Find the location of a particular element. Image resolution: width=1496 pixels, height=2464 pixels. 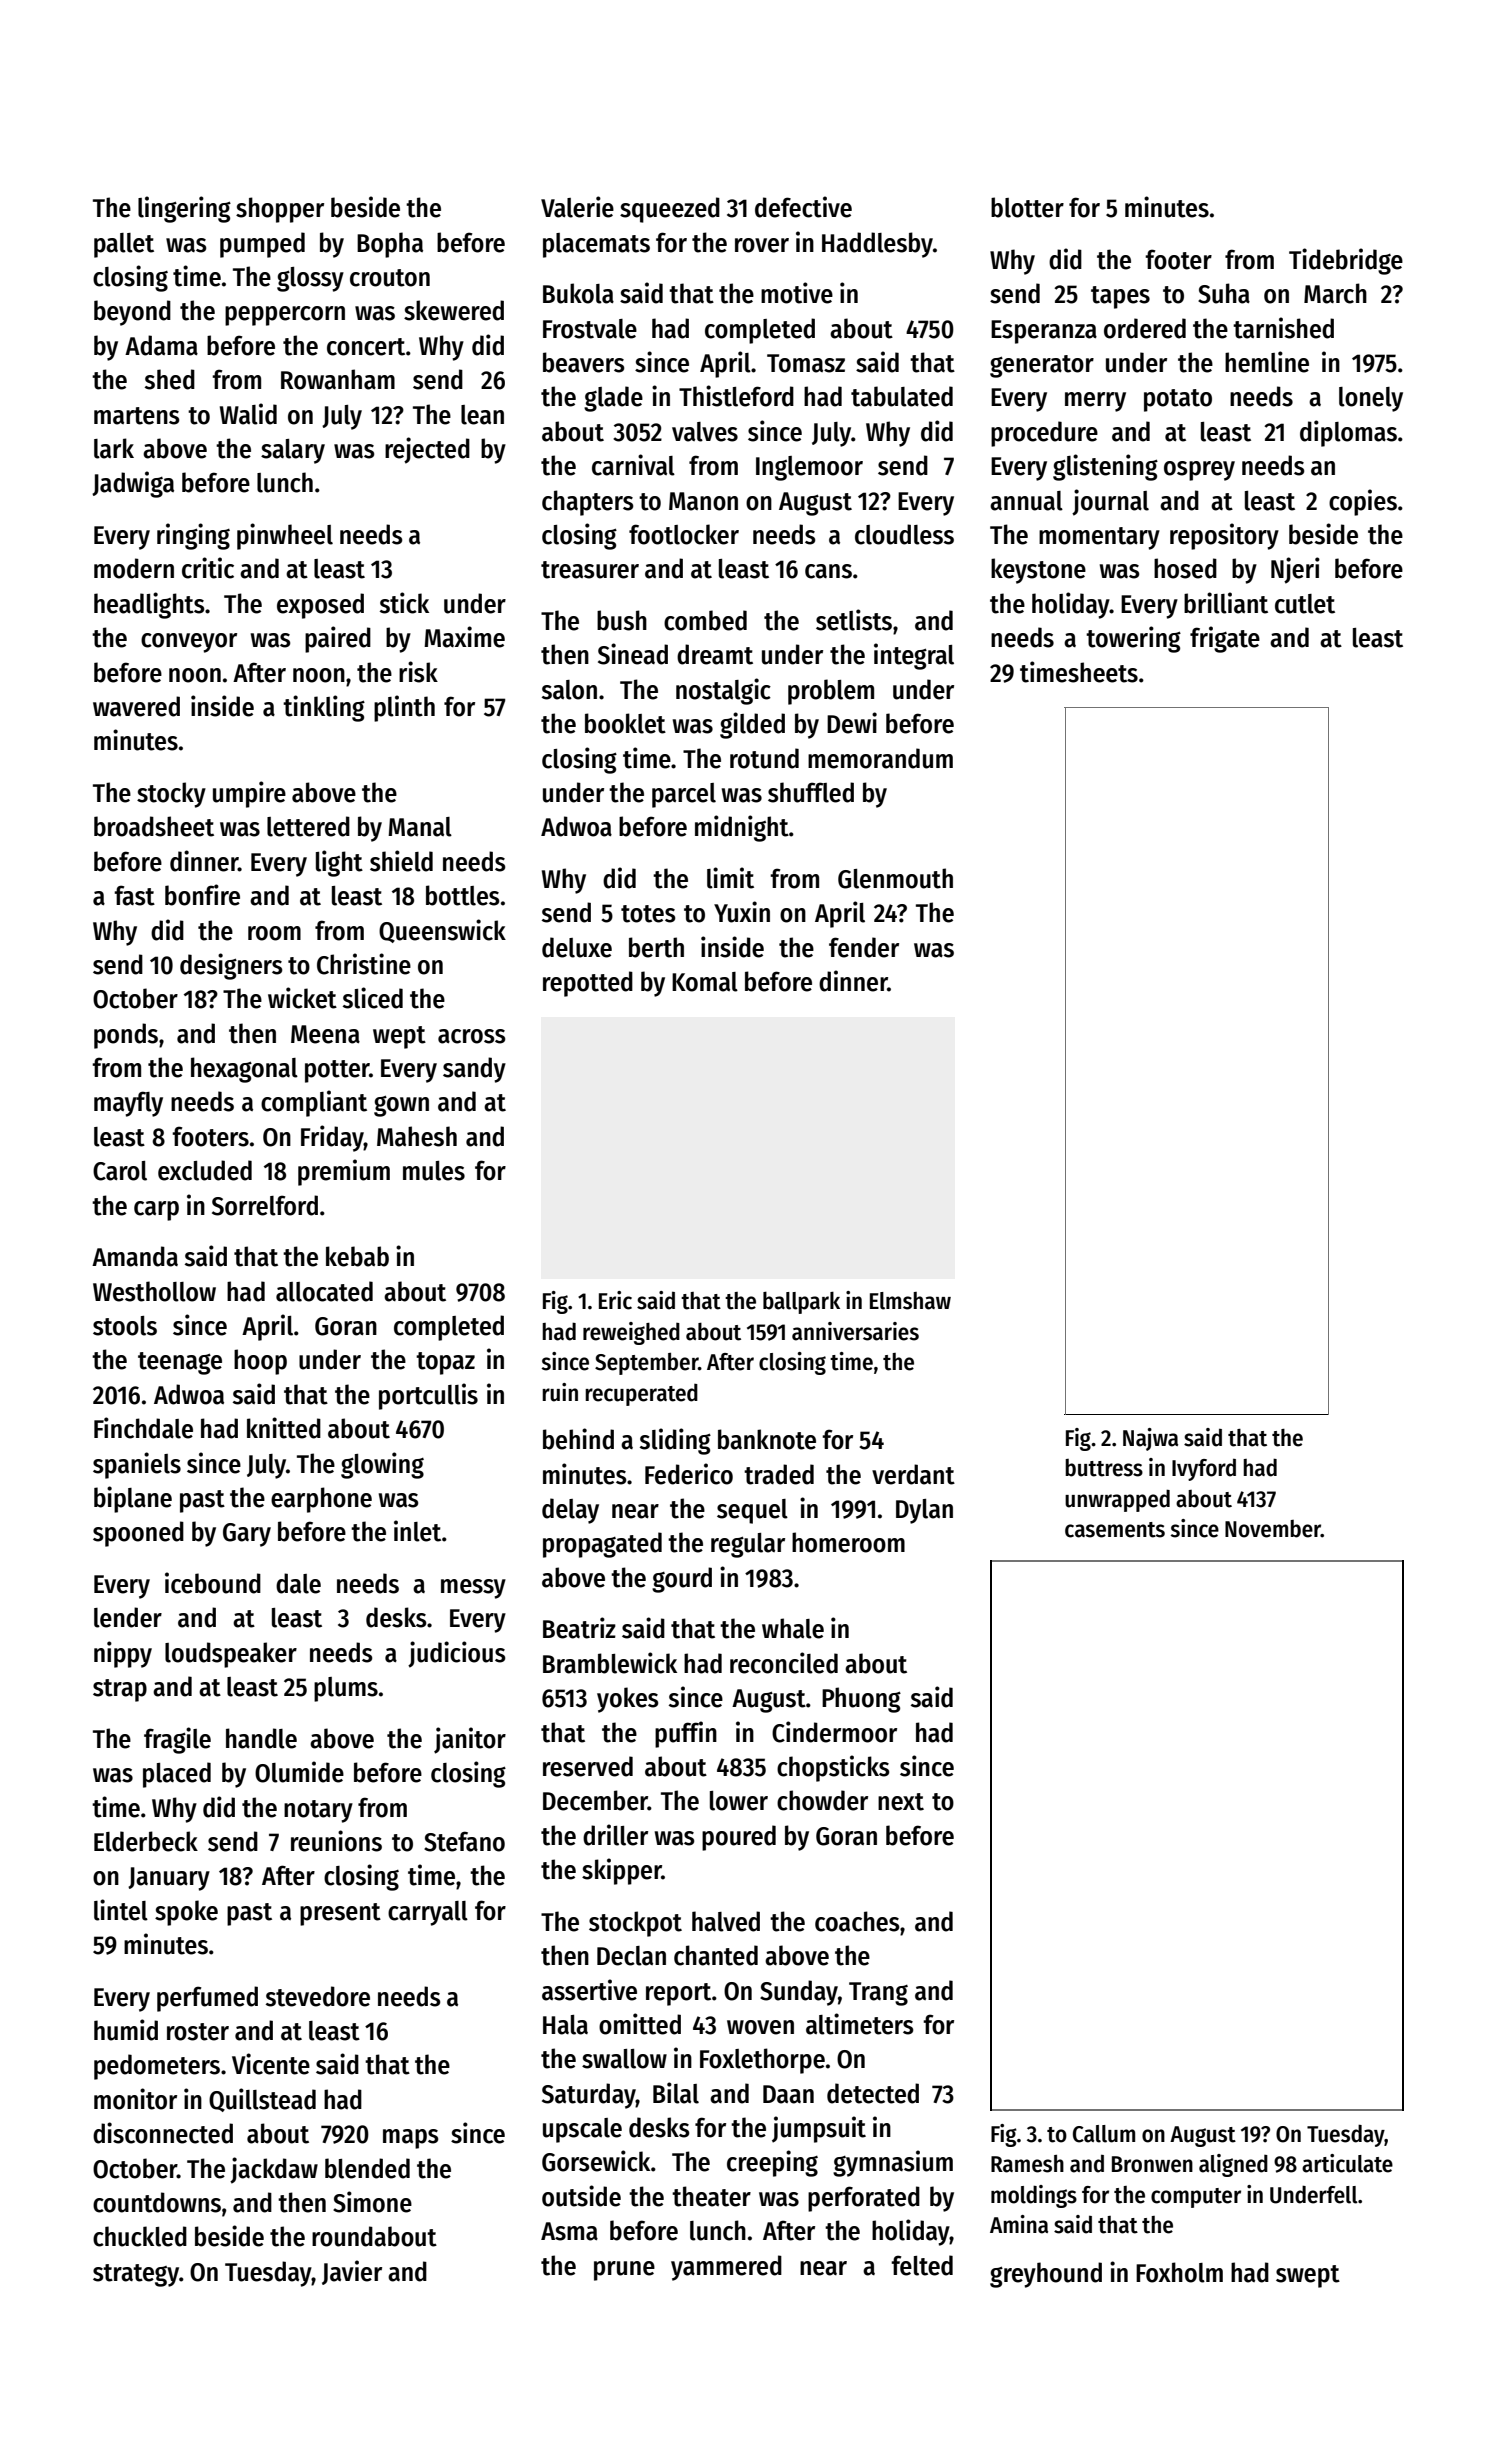

Sorrelford is located at coordinates (265, 1205).
